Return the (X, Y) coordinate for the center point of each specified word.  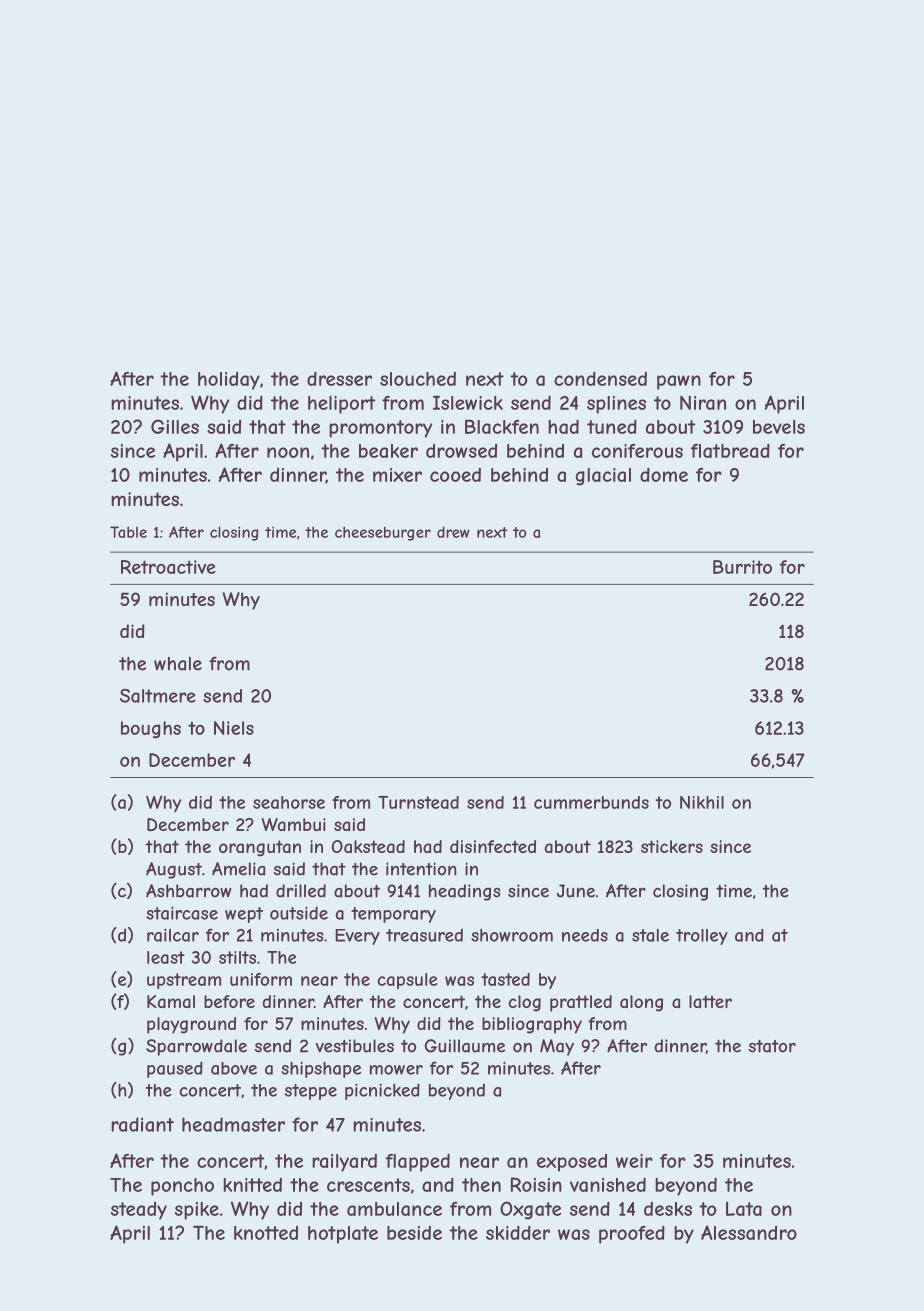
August (174, 870)
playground (191, 1025)
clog (525, 1003)
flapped (417, 1162)
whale (178, 664)
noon (288, 452)
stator (772, 1046)
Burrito (742, 567)
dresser (339, 378)
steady (139, 1211)
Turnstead (418, 802)
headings (465, 892)
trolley (702, 937)
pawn (679, 382)
